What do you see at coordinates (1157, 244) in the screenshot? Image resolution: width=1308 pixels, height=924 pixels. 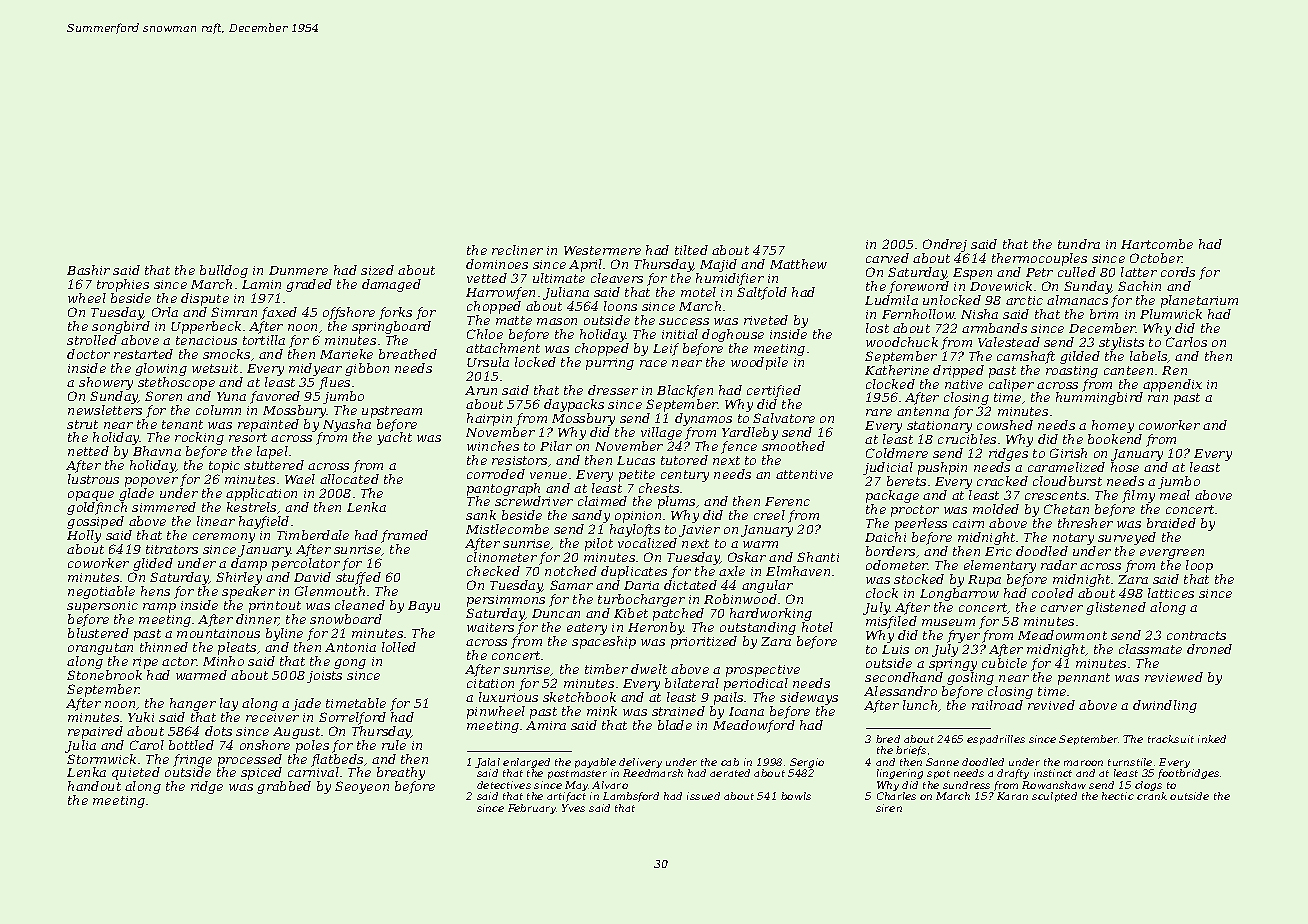 I see `Hartcombe` at bounding box center [1157, 244].
